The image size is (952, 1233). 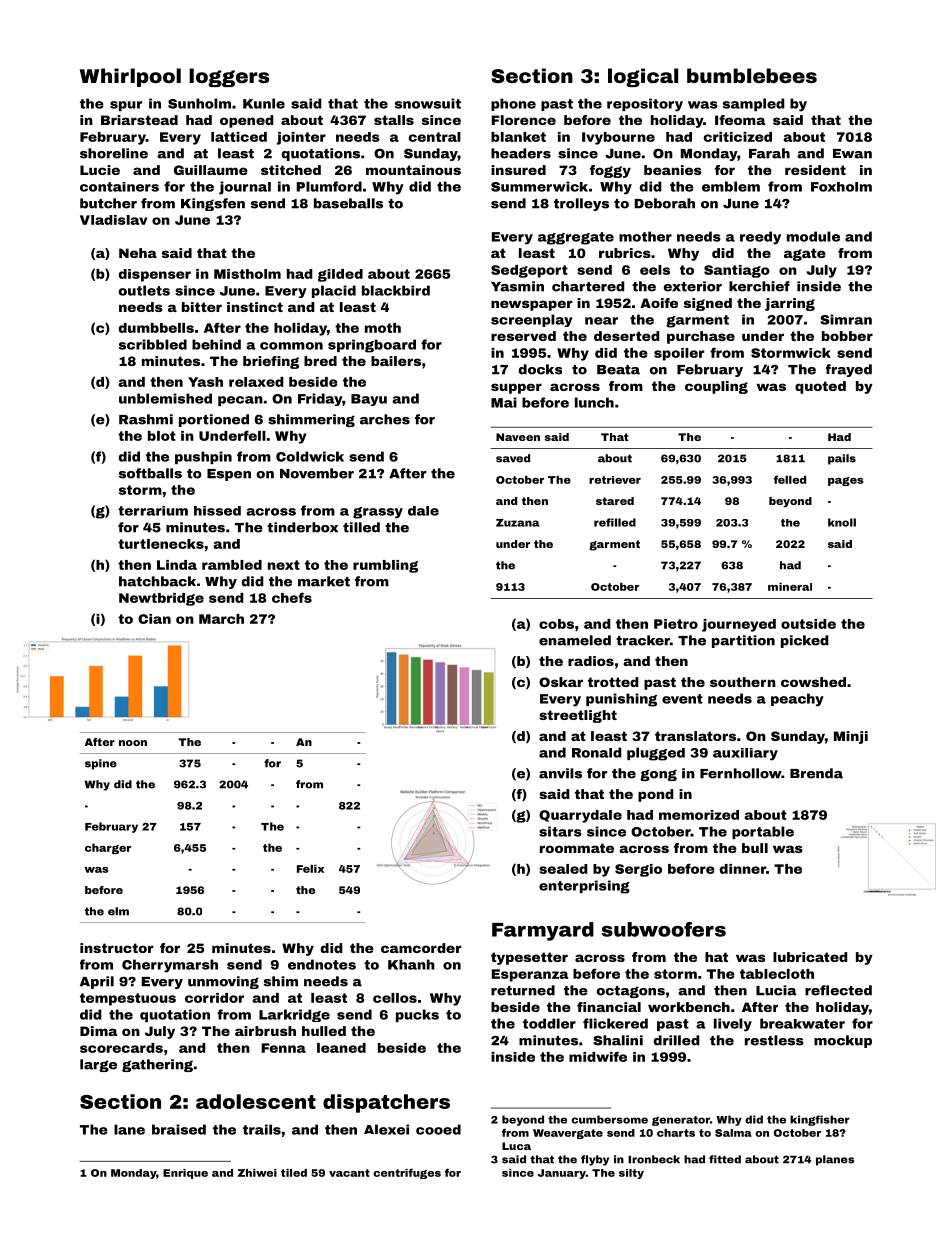 What do you see at coordinates (776, 990) in the screenshot?
I see `Lucia` at bounding box center [776, 990].
